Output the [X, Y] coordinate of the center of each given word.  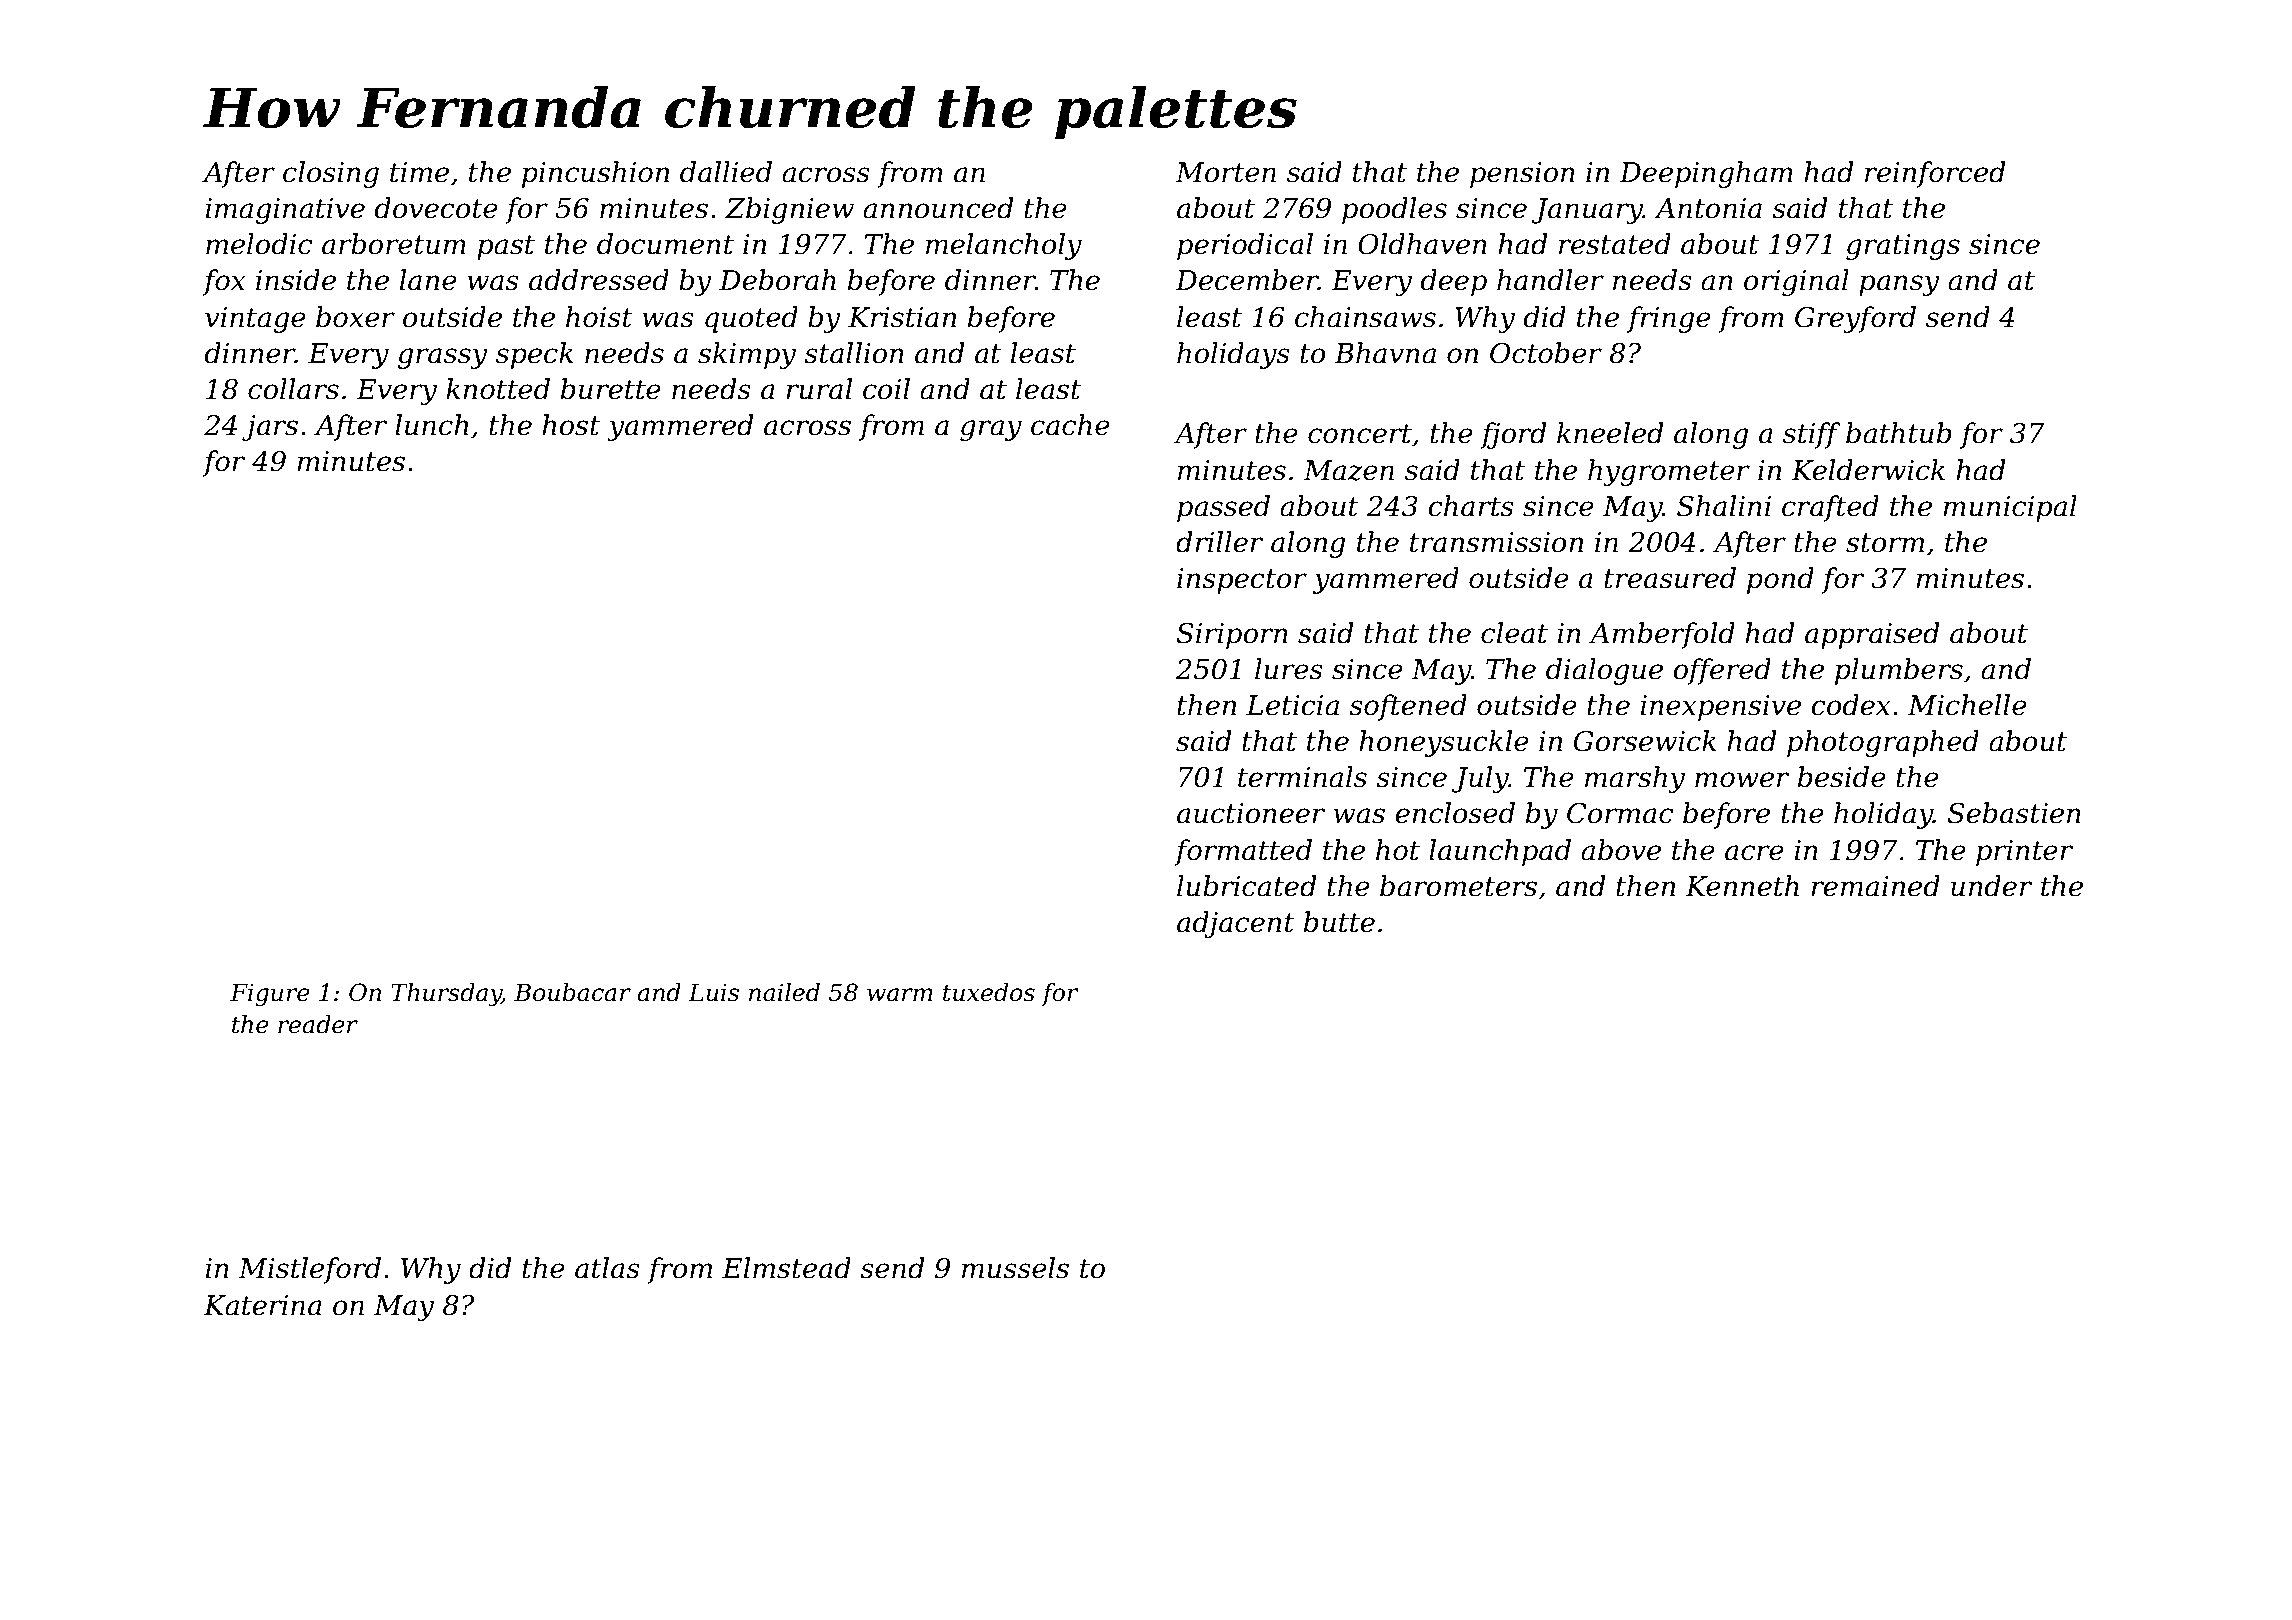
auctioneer [1251, 813]
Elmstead [786, 1268]
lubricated [1246, 886]
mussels [1015, 1268]
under [1992, 886]
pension [1522, 175]
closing [331, 174]
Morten [1225, 172]
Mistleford [309, 1270]
